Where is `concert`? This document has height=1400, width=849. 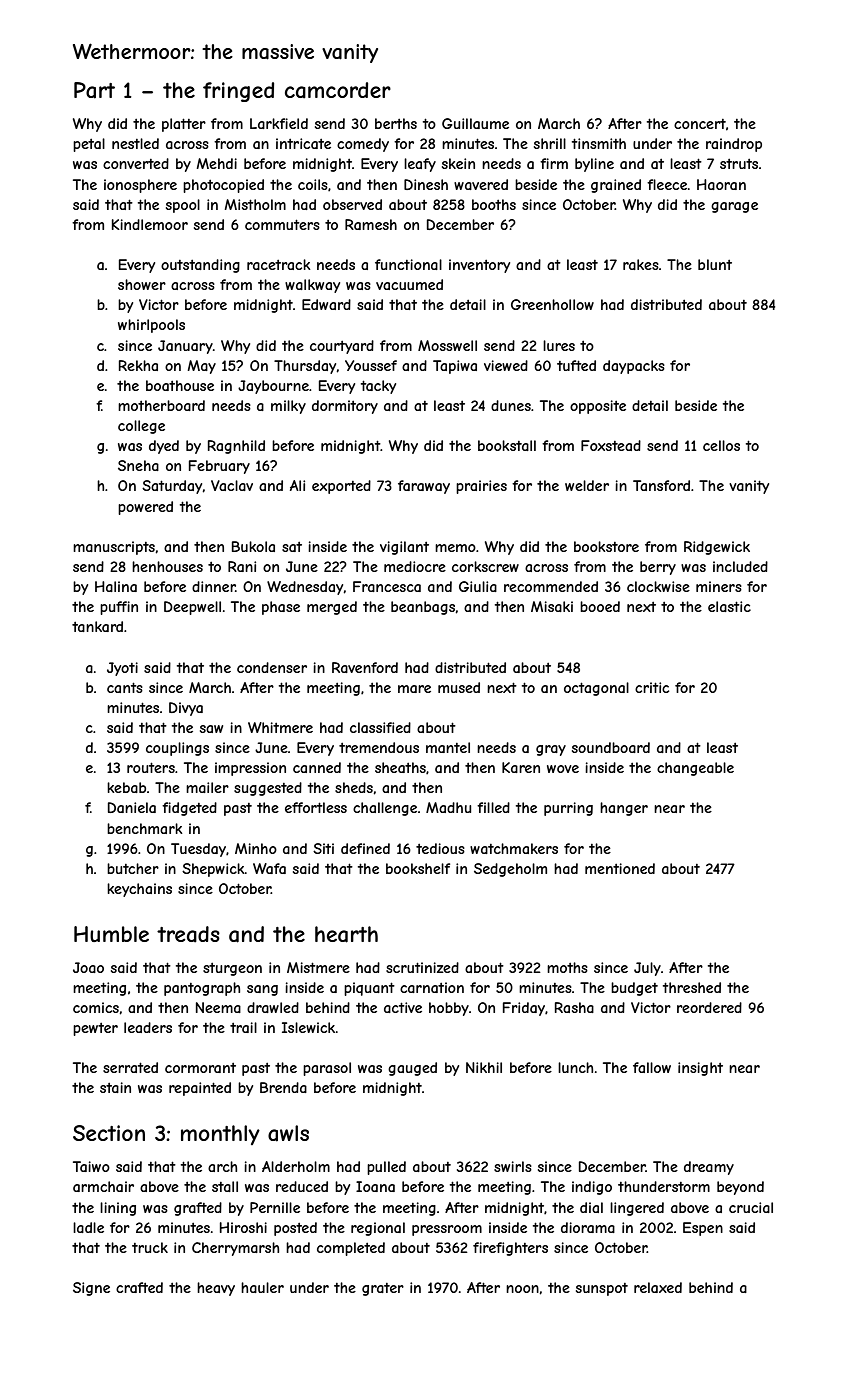
concert is located at coordinates (700, 124).
